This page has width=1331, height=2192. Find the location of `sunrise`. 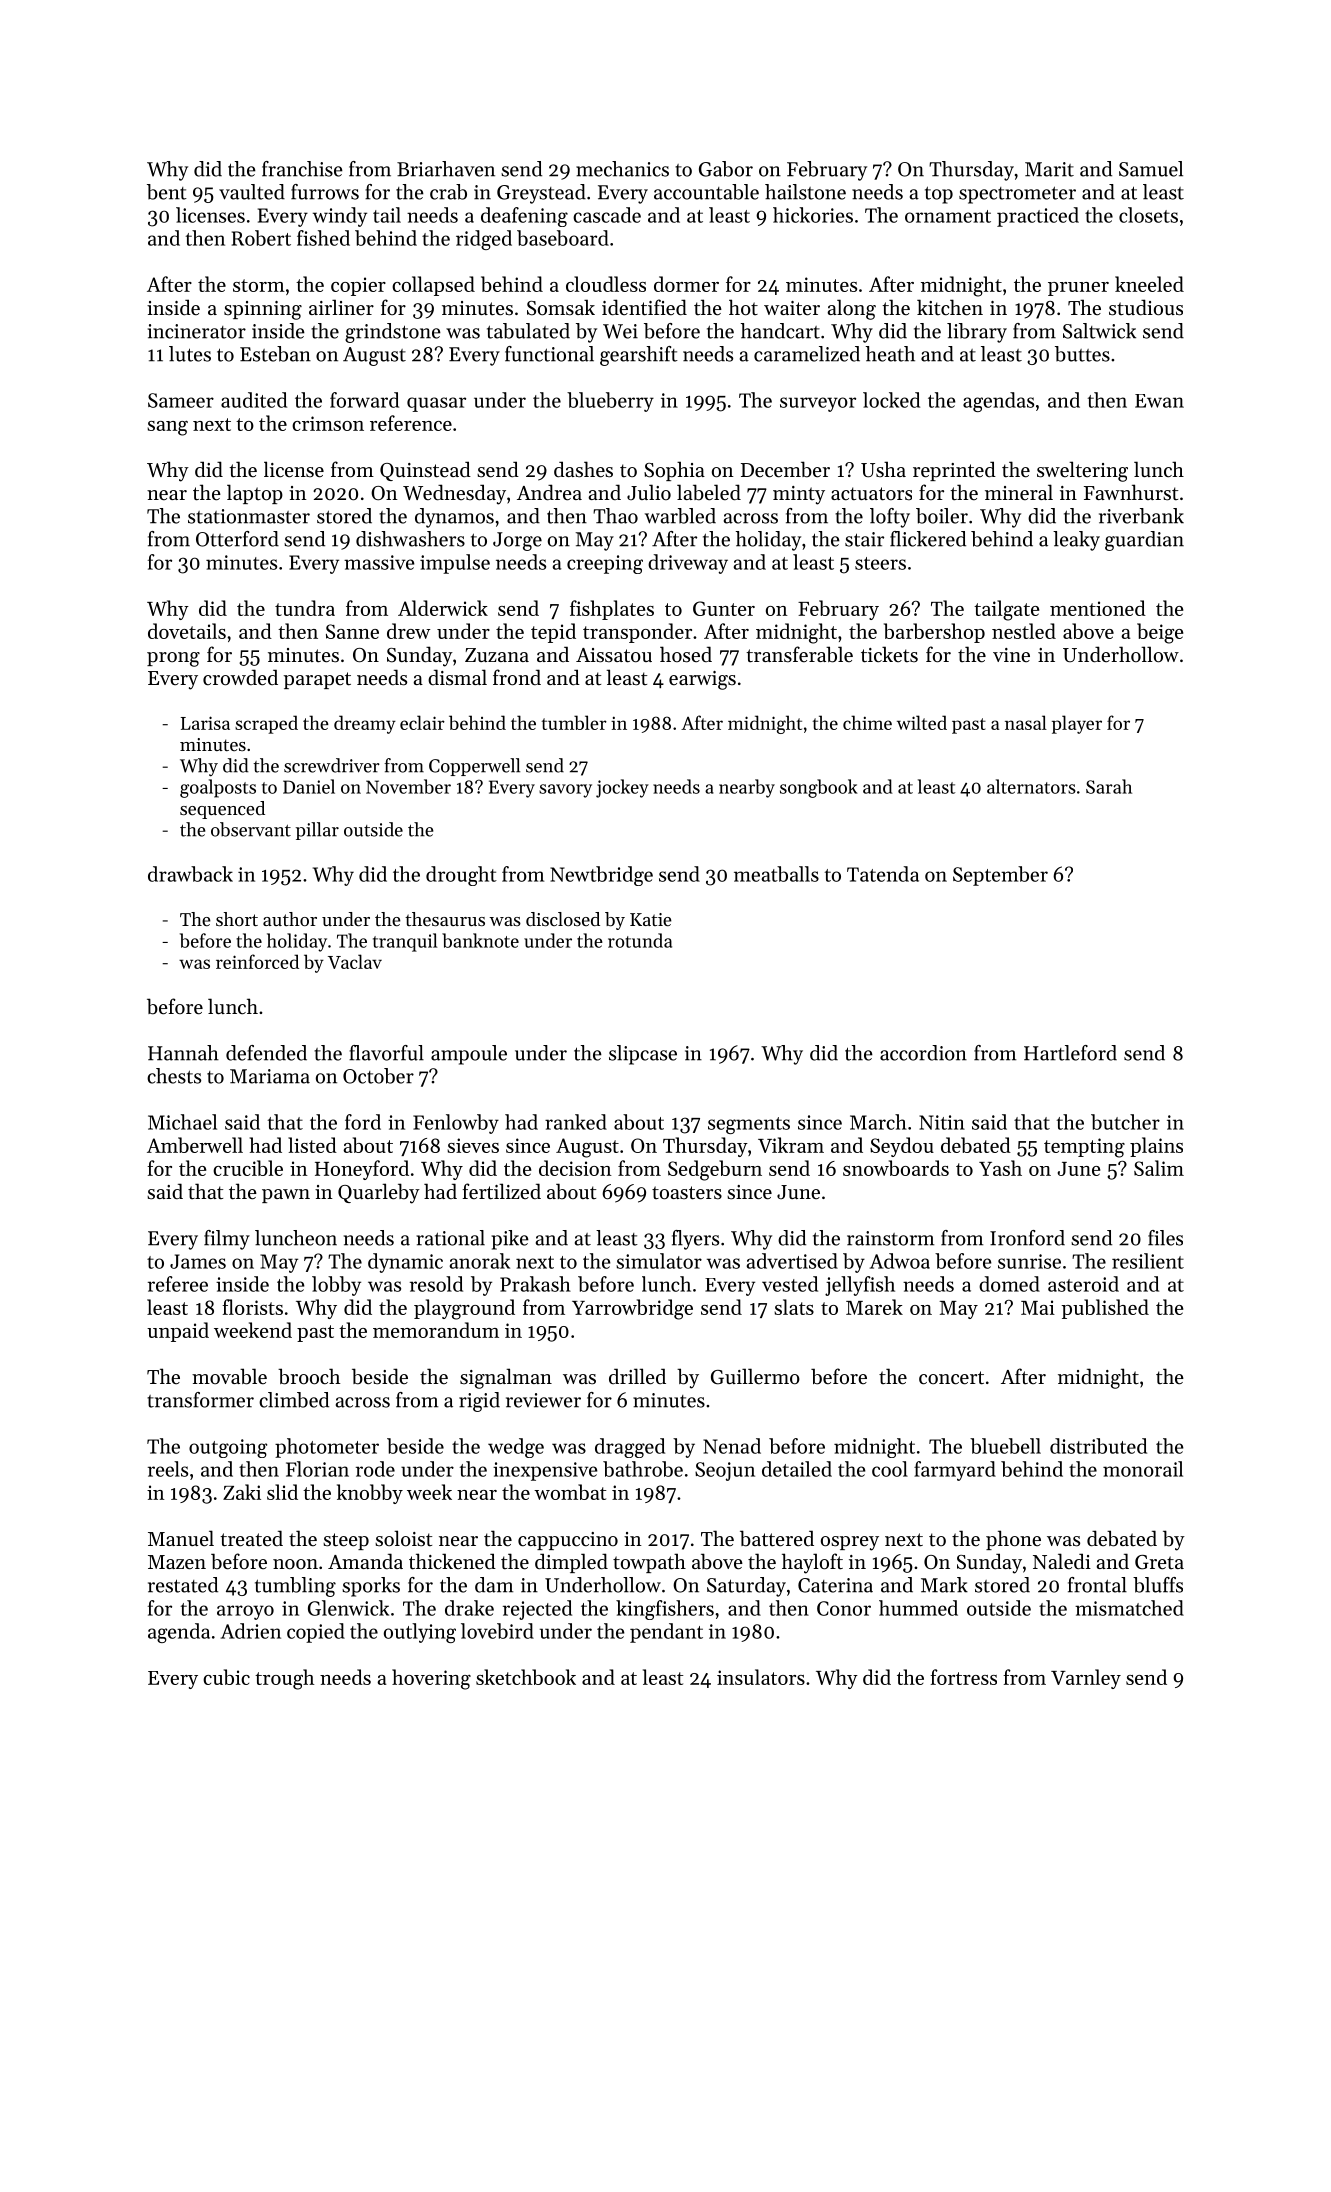

sunrise is located at coordinates (1029, 1261).
